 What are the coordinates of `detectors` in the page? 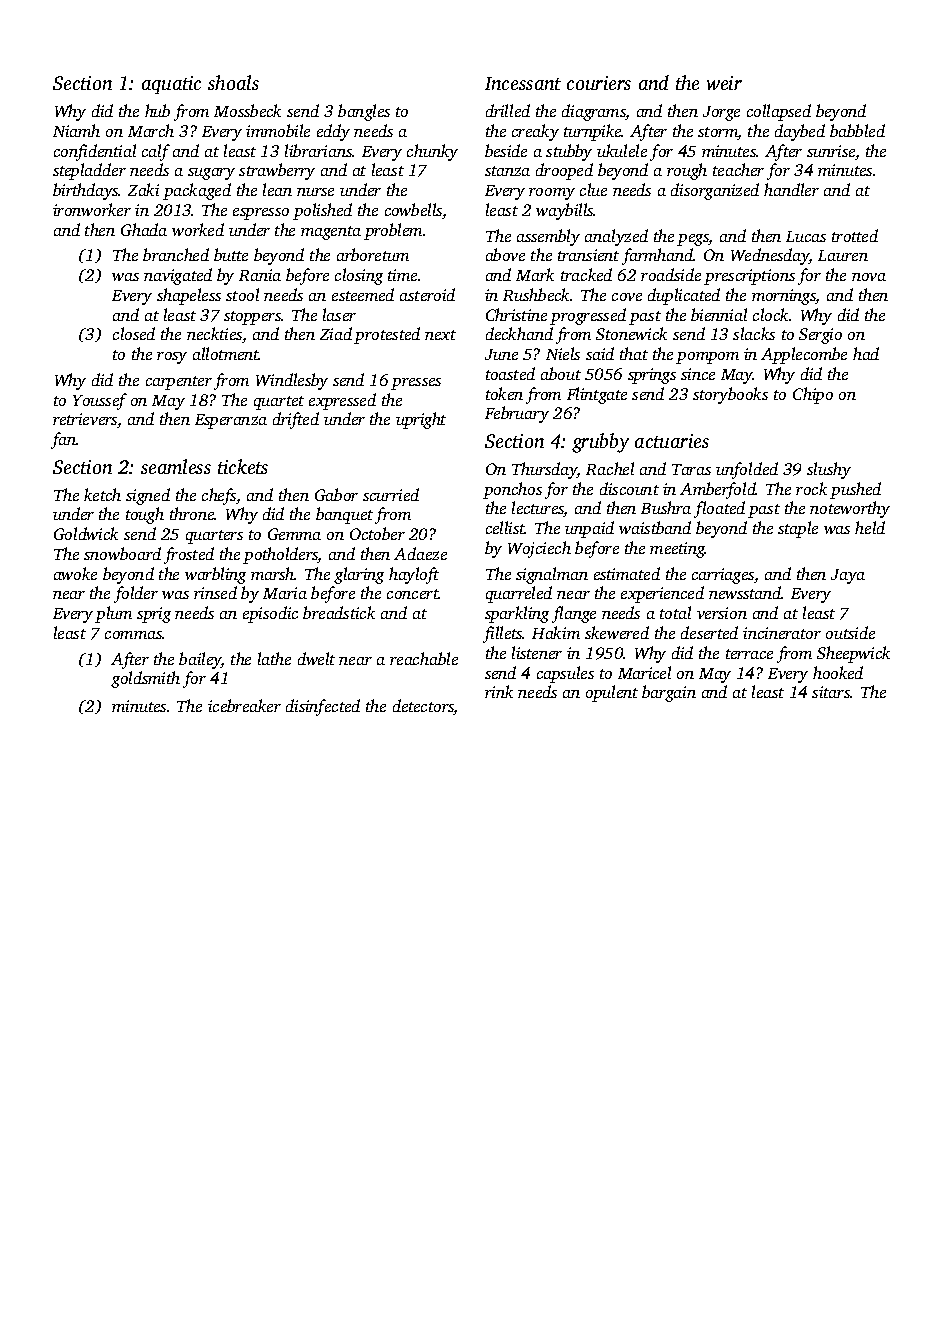 It's located at (423, 707).
